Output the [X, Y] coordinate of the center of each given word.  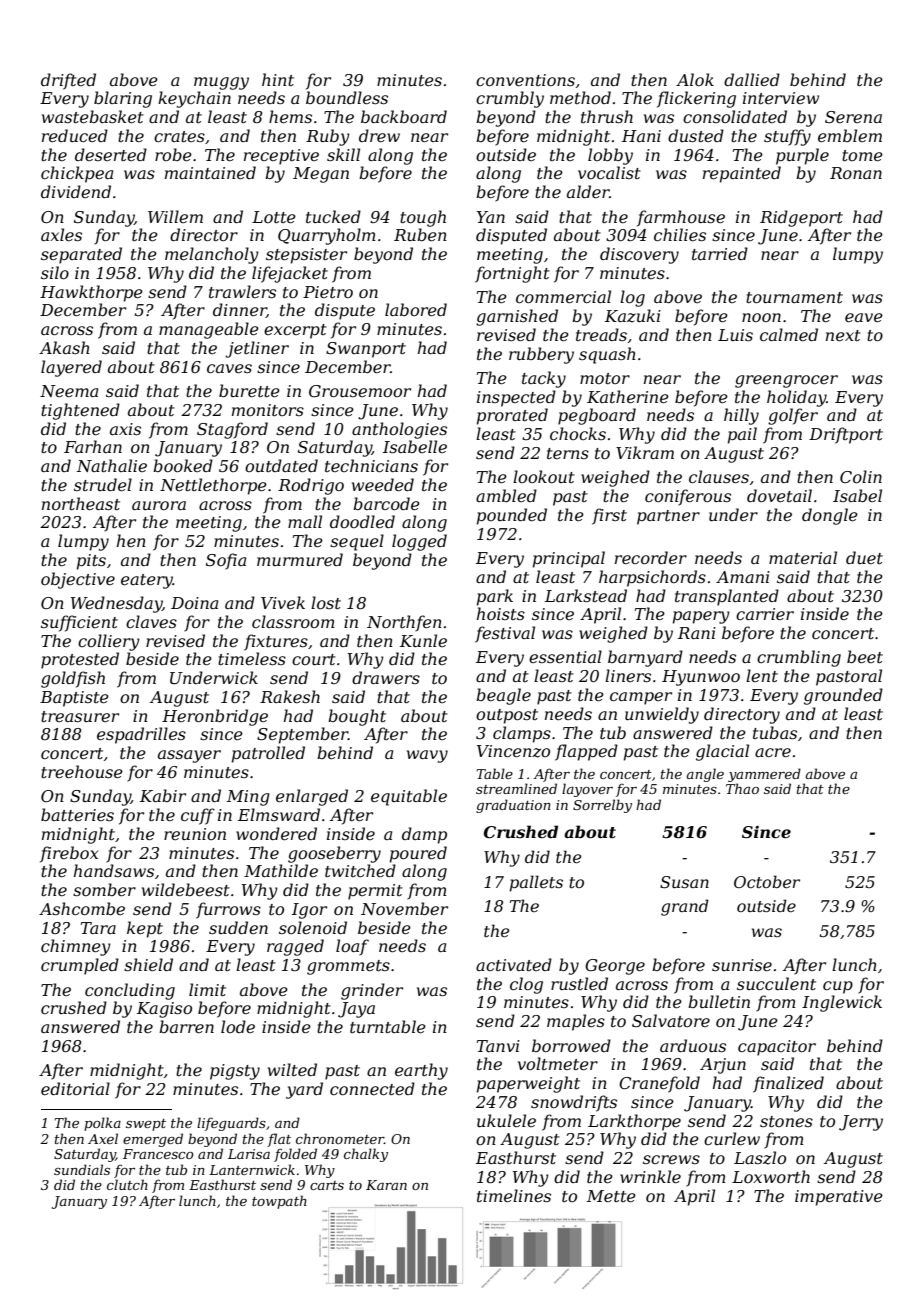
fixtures [276, 642]
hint [278, 79]
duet [864, 557]
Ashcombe [82, 908]
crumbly [510, 99]
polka [102, 1124]
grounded [843, 696]
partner [668, 517]
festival [505, 634]
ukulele [506, 1120]
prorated [512, 416]
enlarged [312, 797]
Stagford [232, 430]
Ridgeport [801, 218]
